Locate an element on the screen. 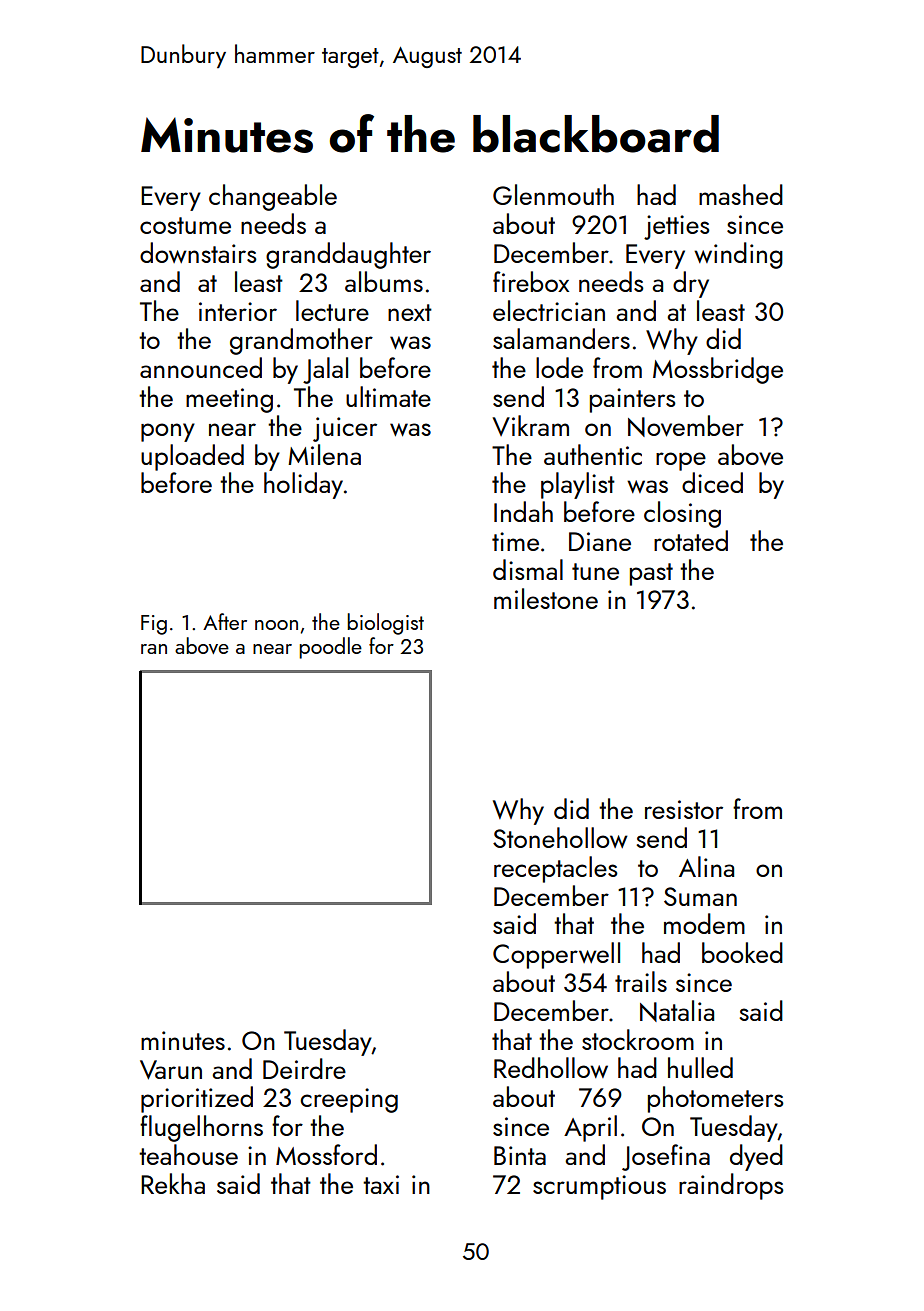  next is located at coordinates (410, 312).
